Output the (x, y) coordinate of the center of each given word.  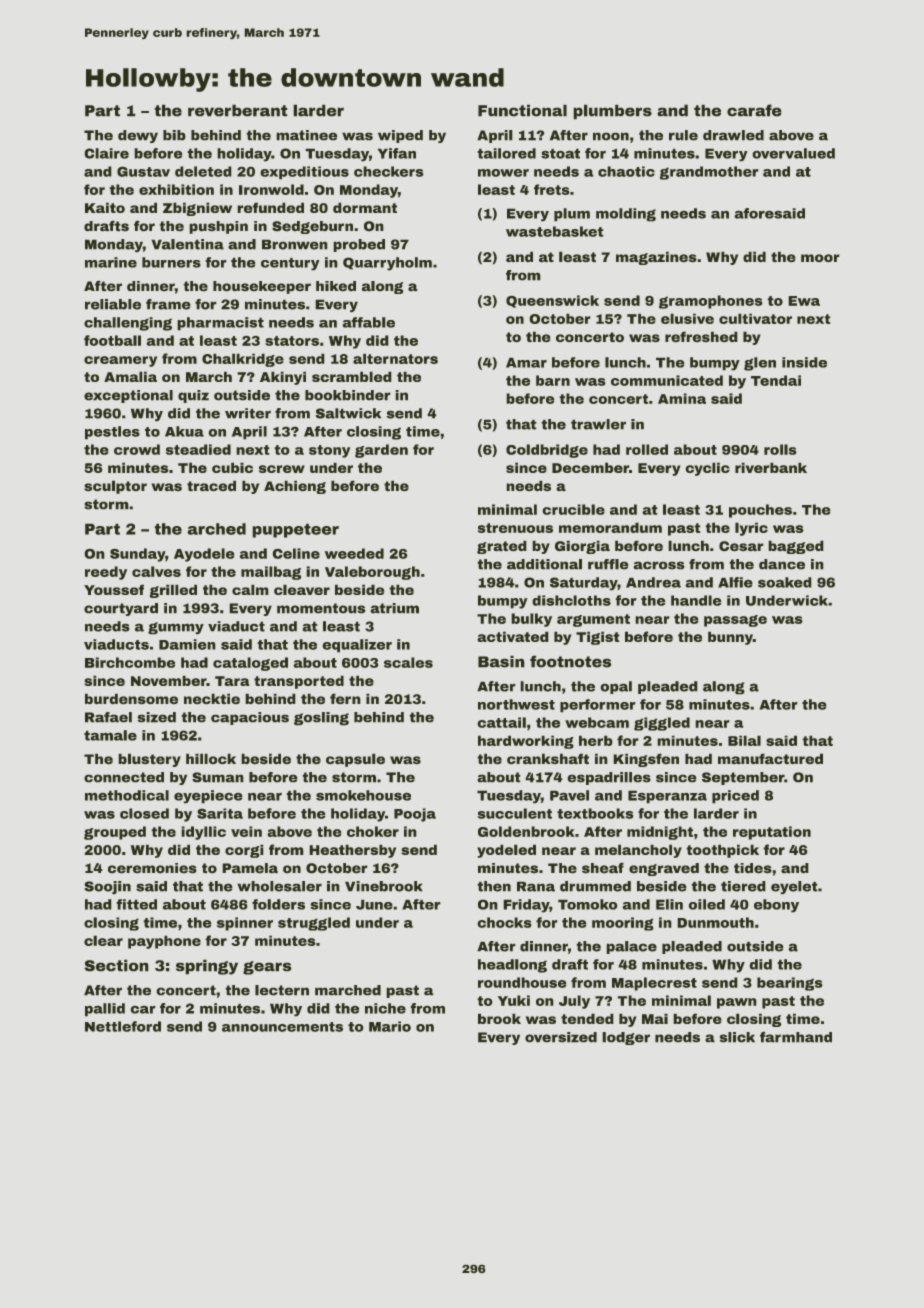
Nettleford (123, 1026)
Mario (390, 1026)
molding (626, 214)
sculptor (115, 487)
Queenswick (552, 301)
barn (553, 380)
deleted (203, 171)
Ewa (804, 301)
